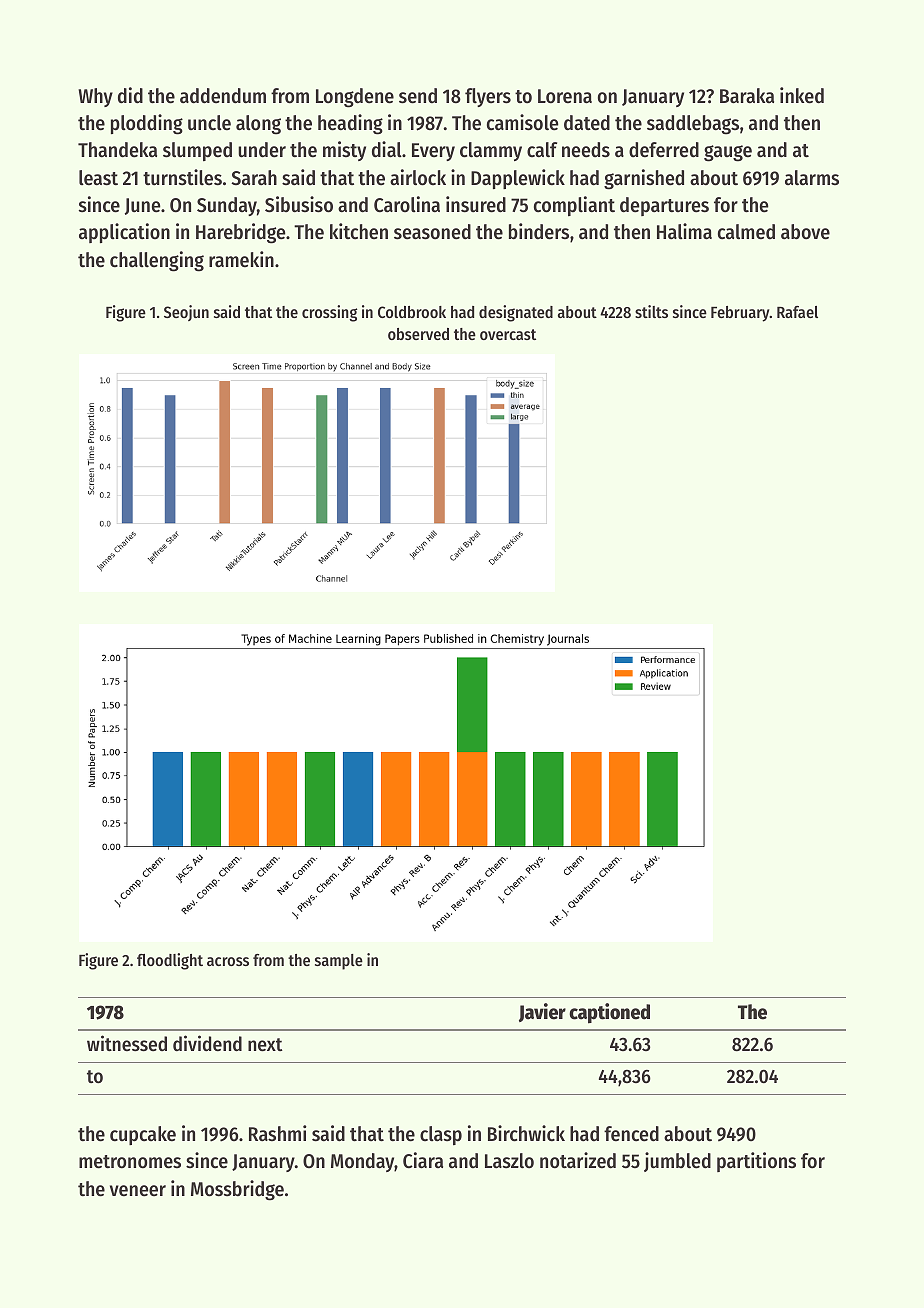 The width and height of the screenshot is (924, 1308). Describe the element at coordinates (651, 311) in the screenshot. I see `stilts` at that location.
